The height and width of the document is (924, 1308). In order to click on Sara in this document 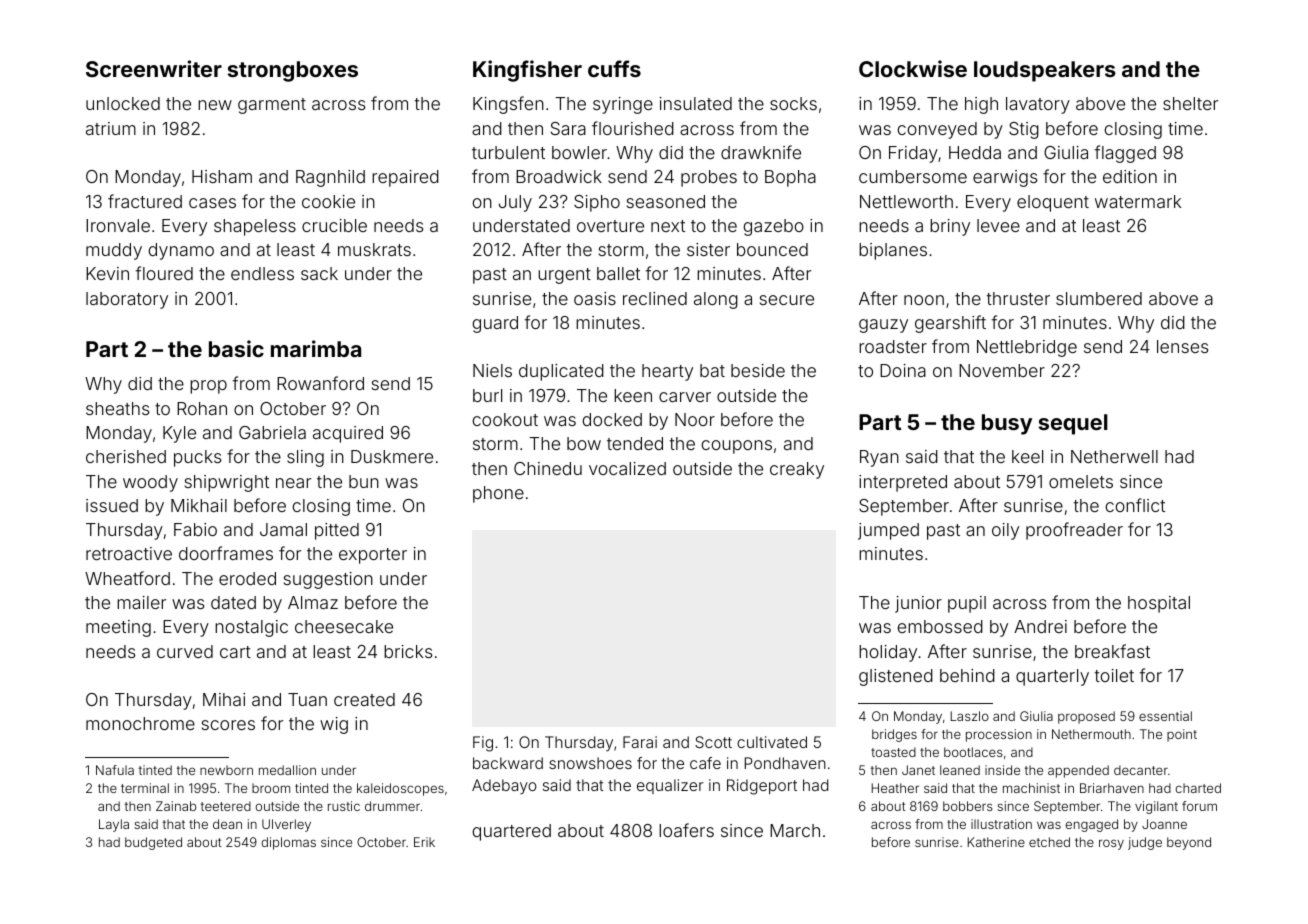, I will do `click(568, 128)`.
